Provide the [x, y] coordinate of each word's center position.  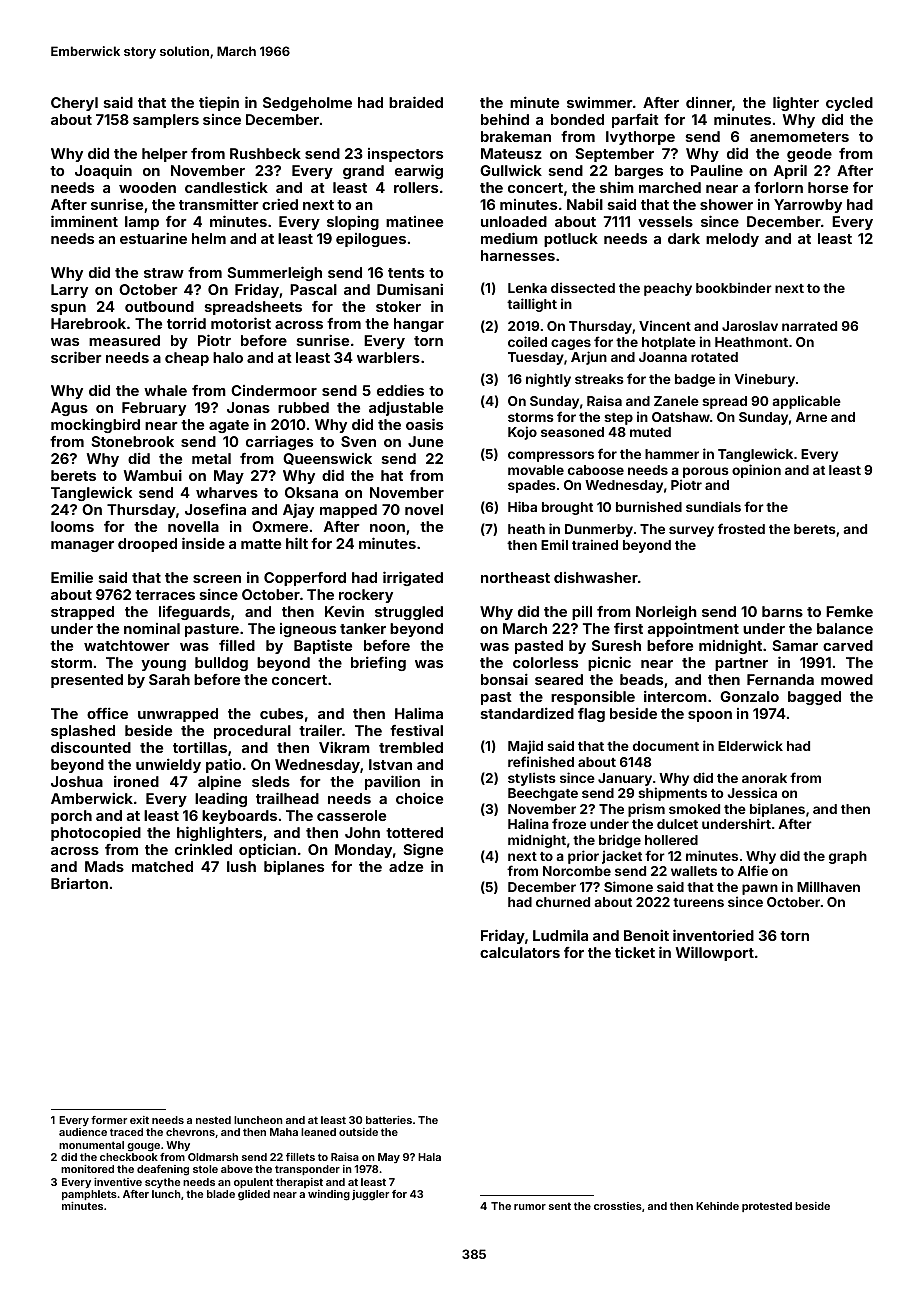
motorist [241, 323]
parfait [635, 120]
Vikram [344, 747]
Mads [104, 866]
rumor [530, 1207]
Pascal [313, 289]
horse [828, 187]
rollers [416, 187]
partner [741, 664]
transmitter [219, 204]
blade [221, 1194]
